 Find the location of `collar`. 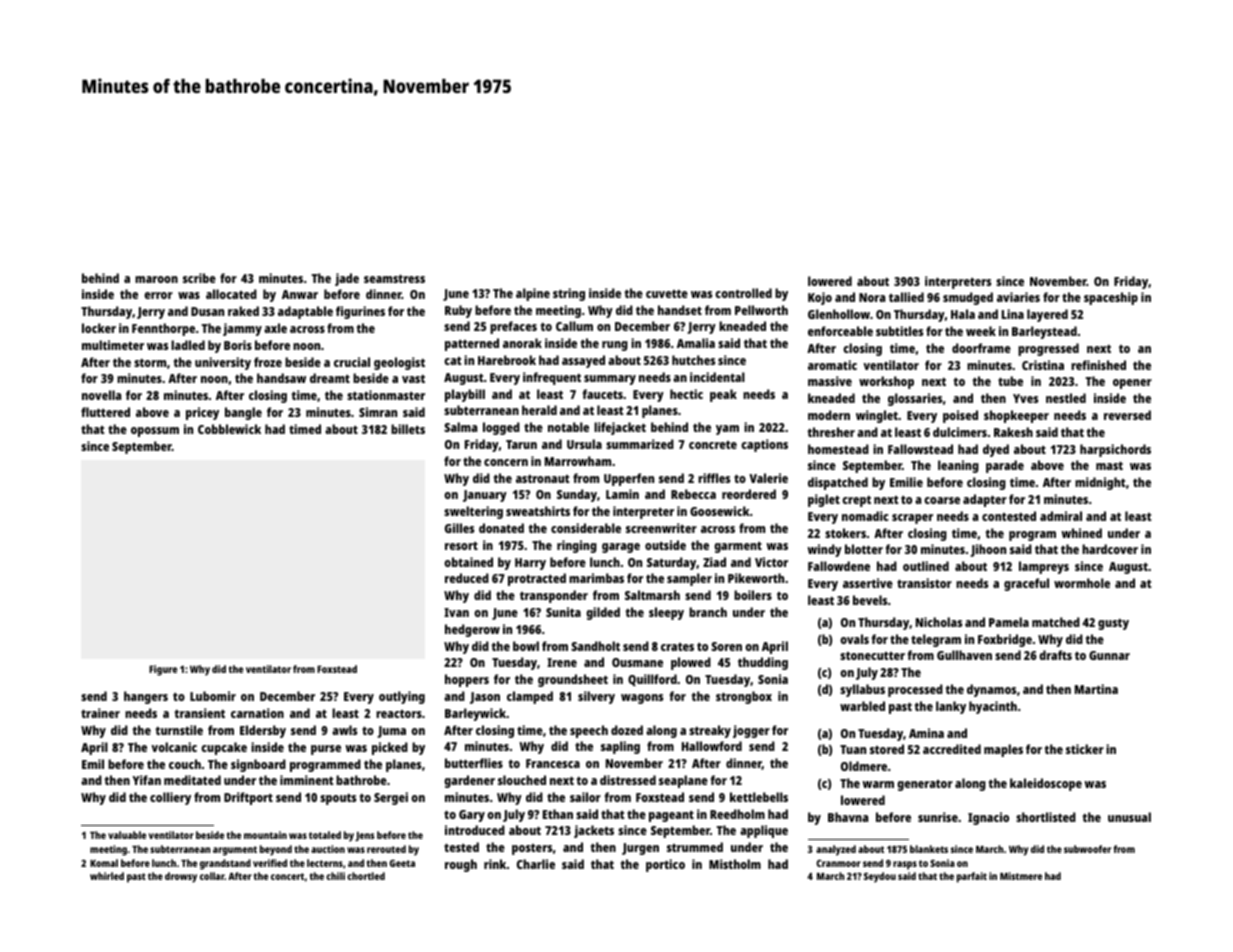

collar is located at coordinates (212, 876).
